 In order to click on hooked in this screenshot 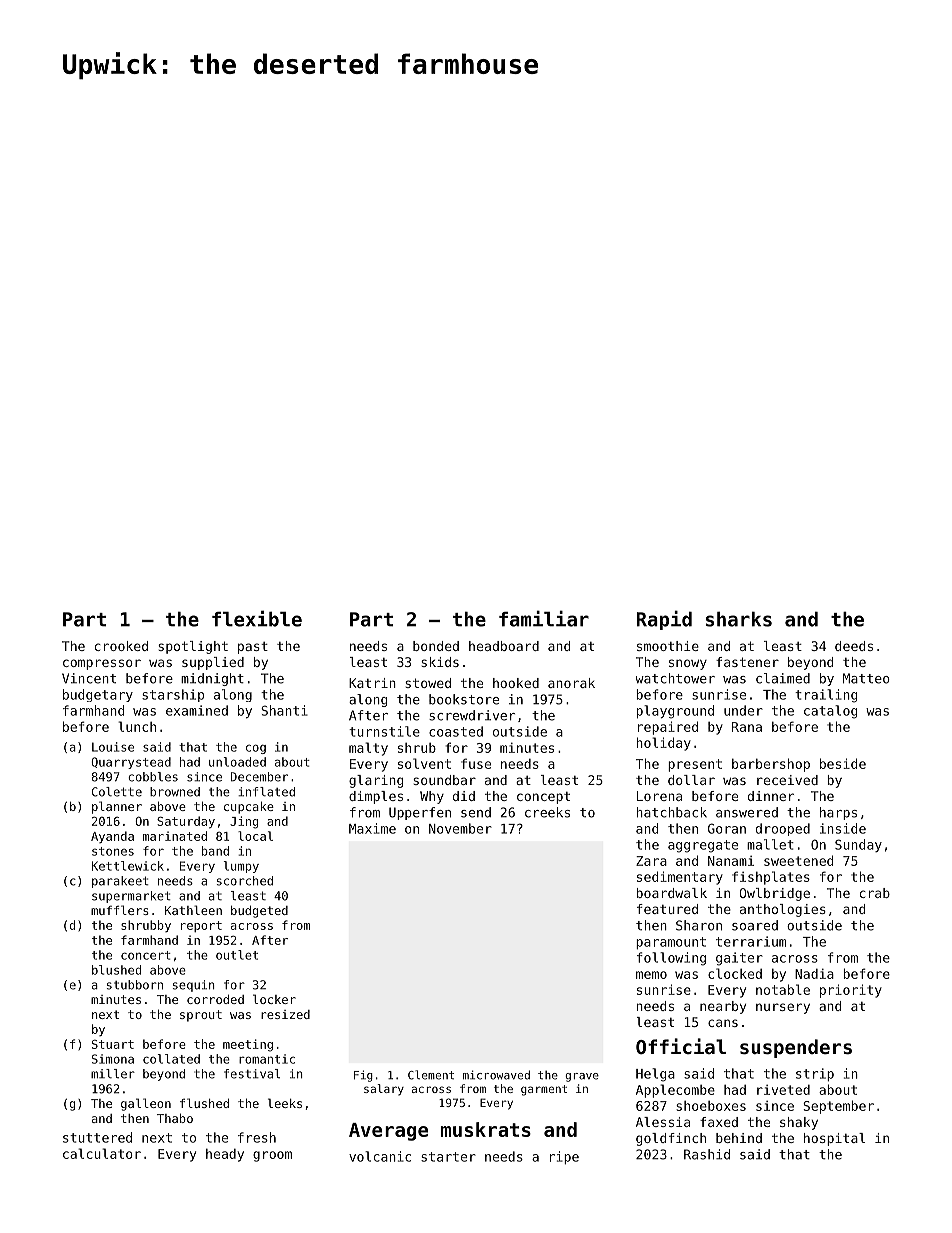, I will do `click(516, 683)`.
